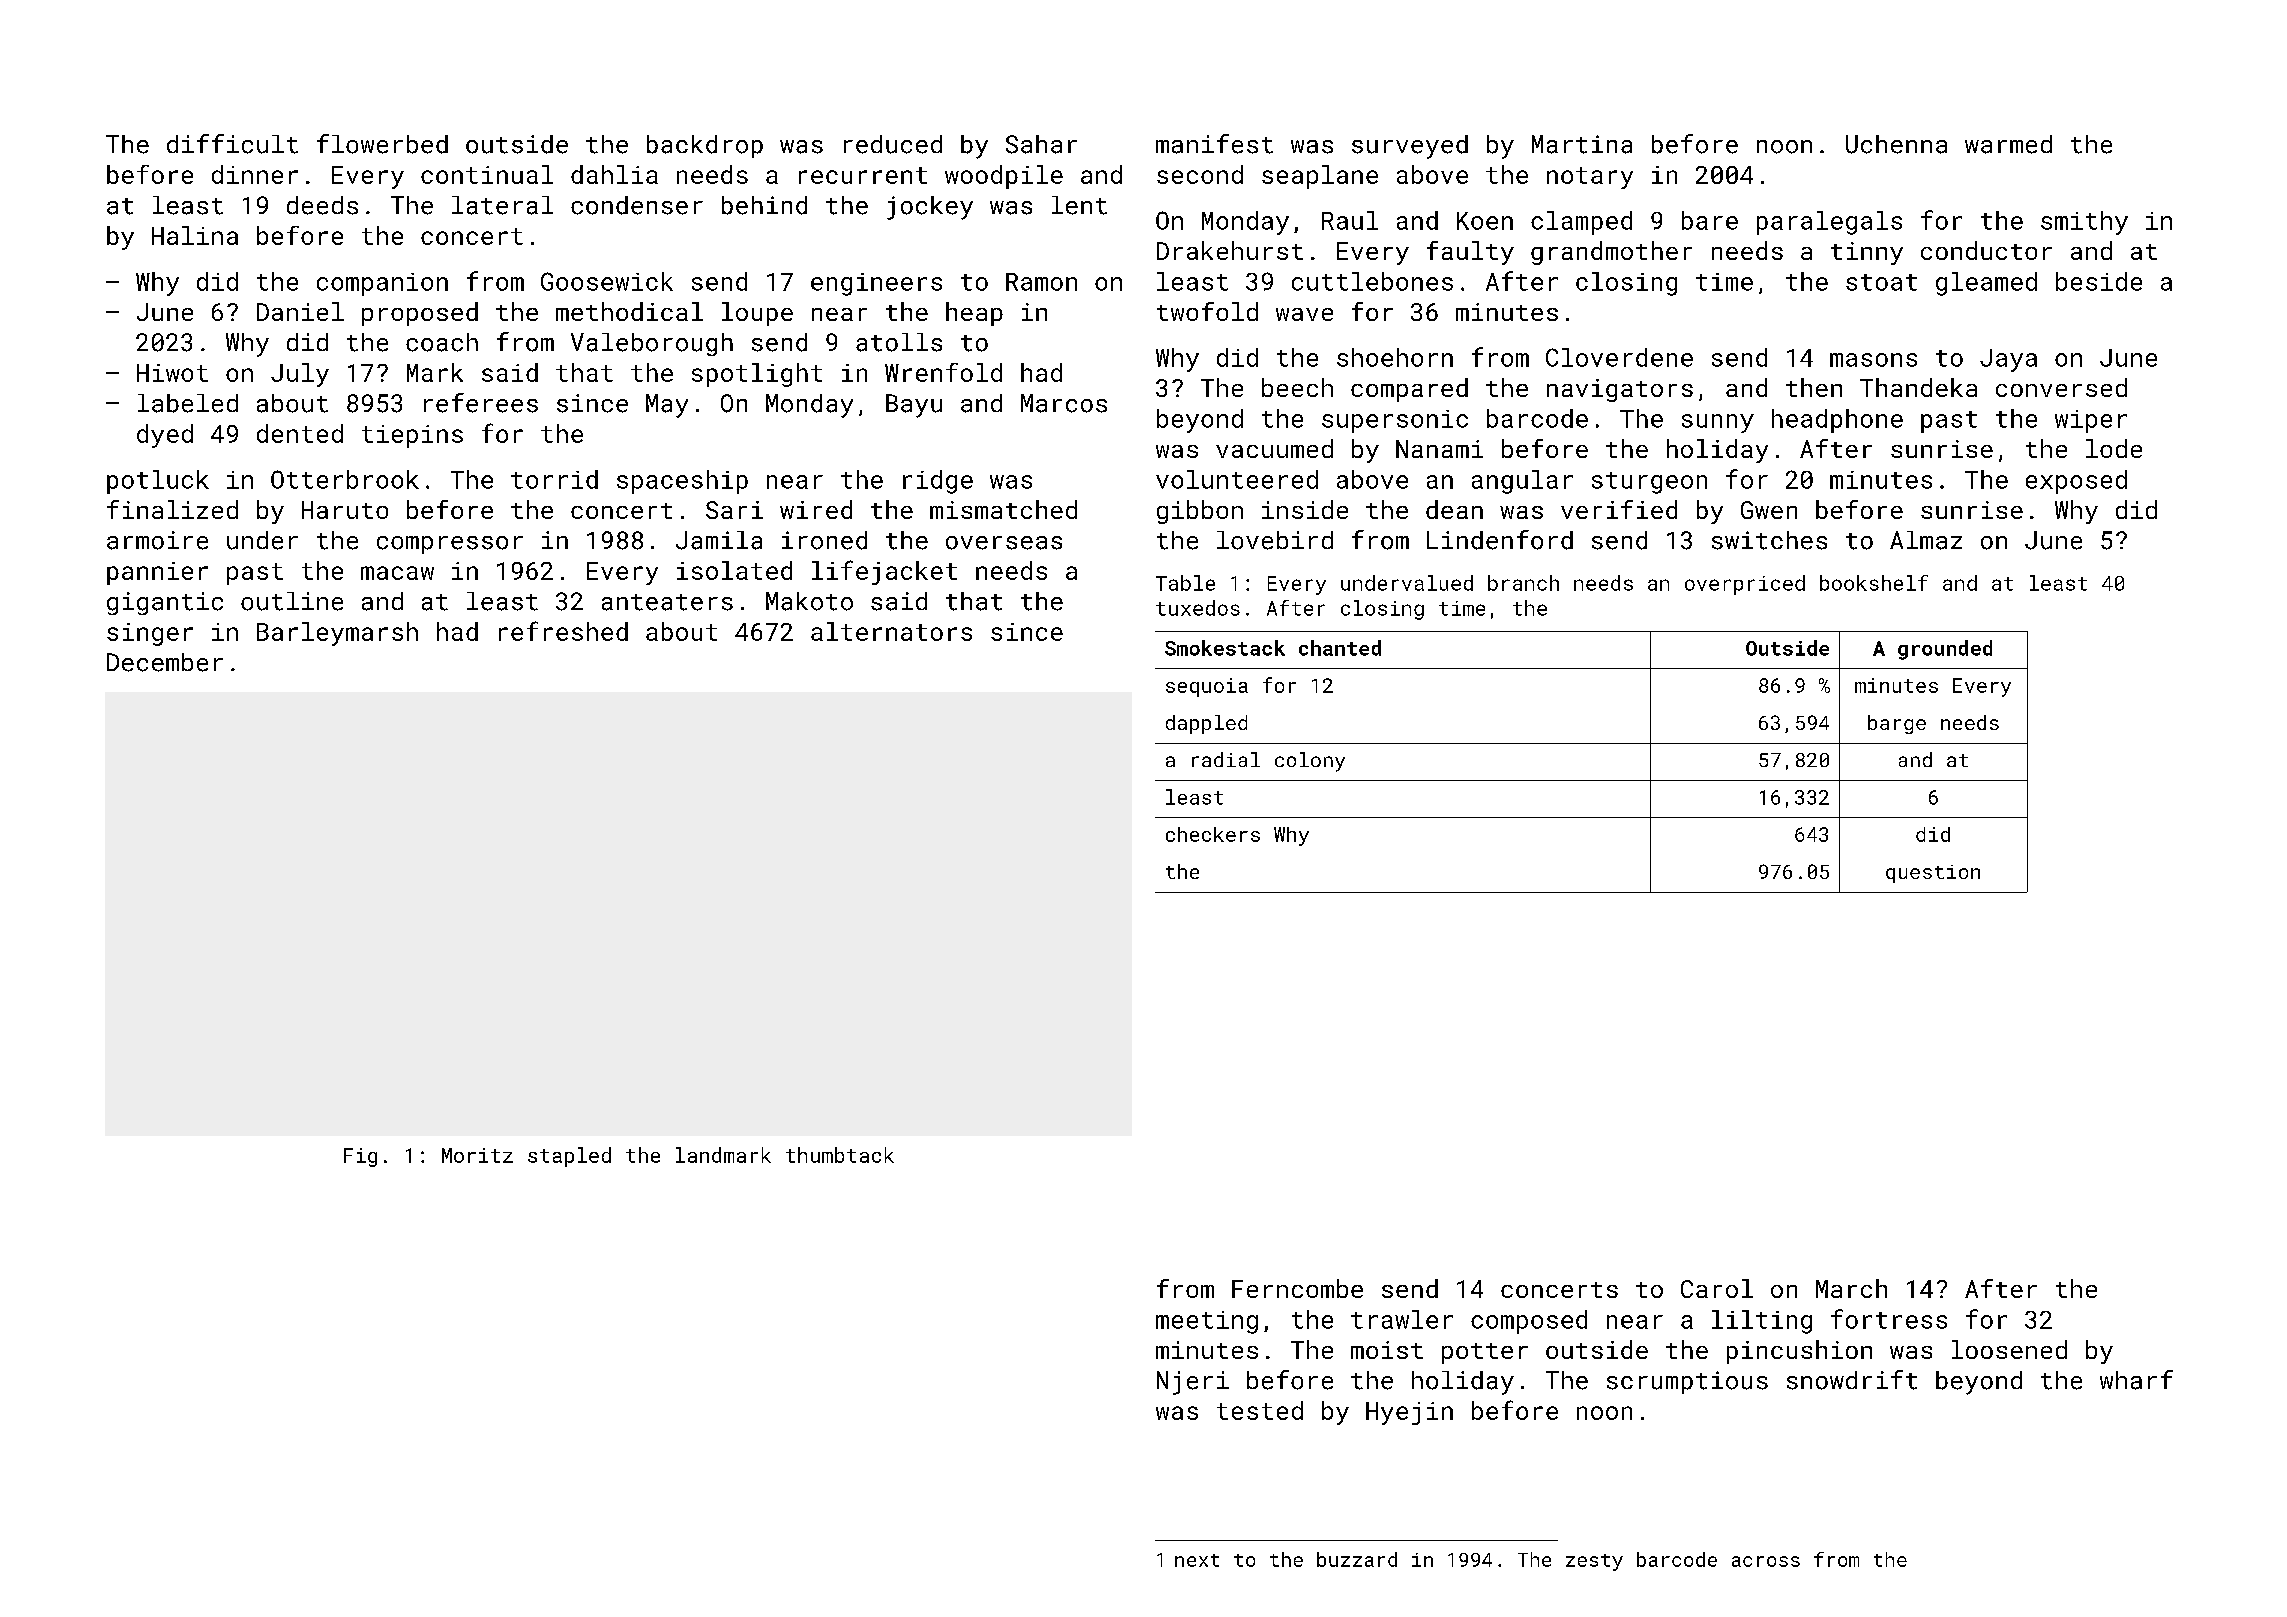 The height and width of the screenshot is (1617, 2287). What do you see at coordinates (569, 1157) in the screenshot?
I see `stapled` at bounding box center [569, 1157].
